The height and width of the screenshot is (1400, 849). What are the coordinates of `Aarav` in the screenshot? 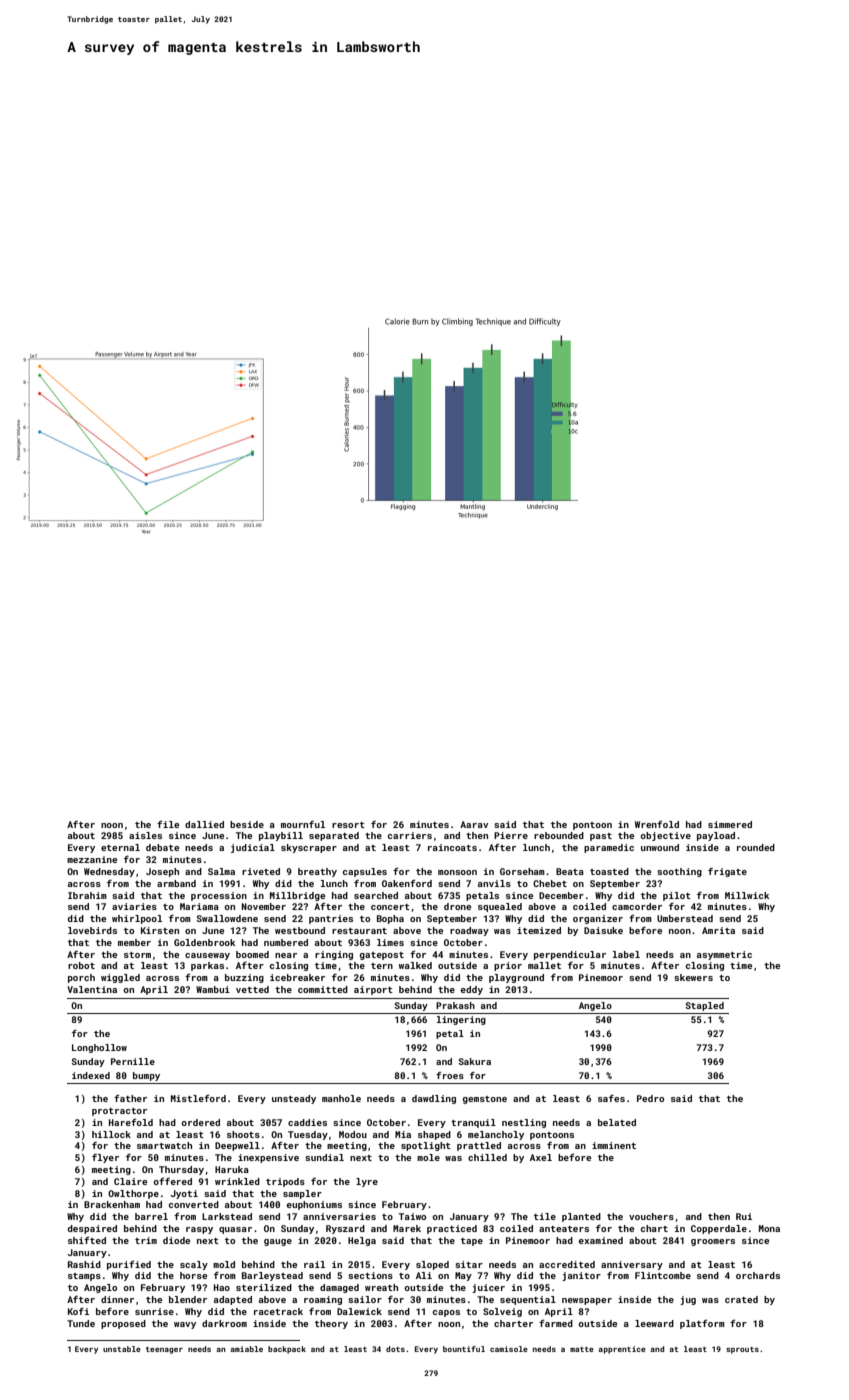 It's located at (474, 824).
